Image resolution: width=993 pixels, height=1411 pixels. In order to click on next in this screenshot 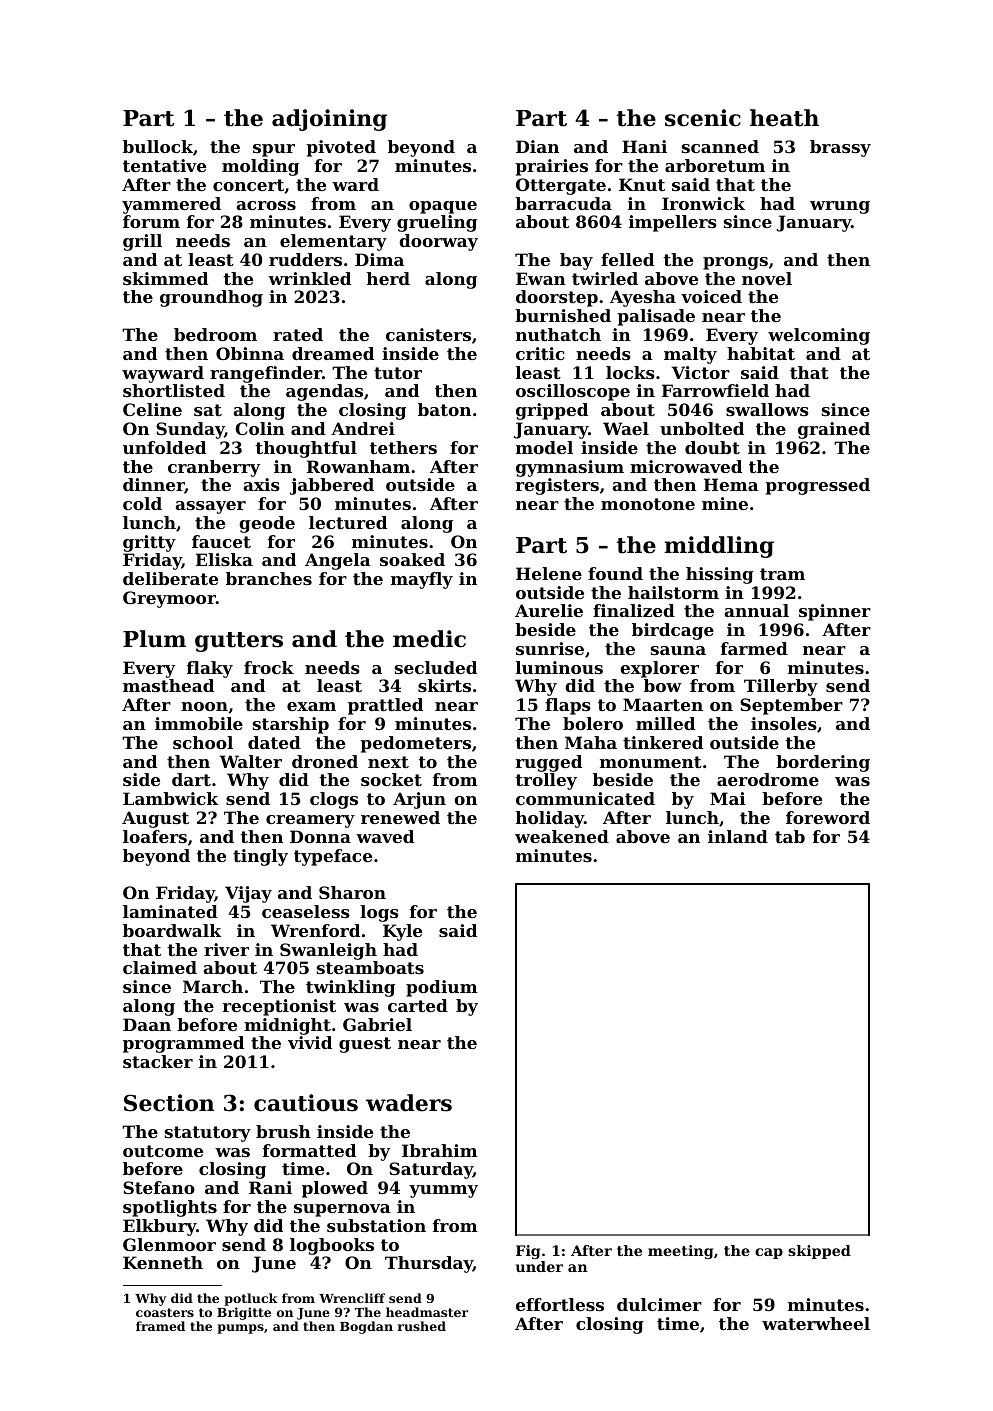, I will do `click(388, 762)`.
